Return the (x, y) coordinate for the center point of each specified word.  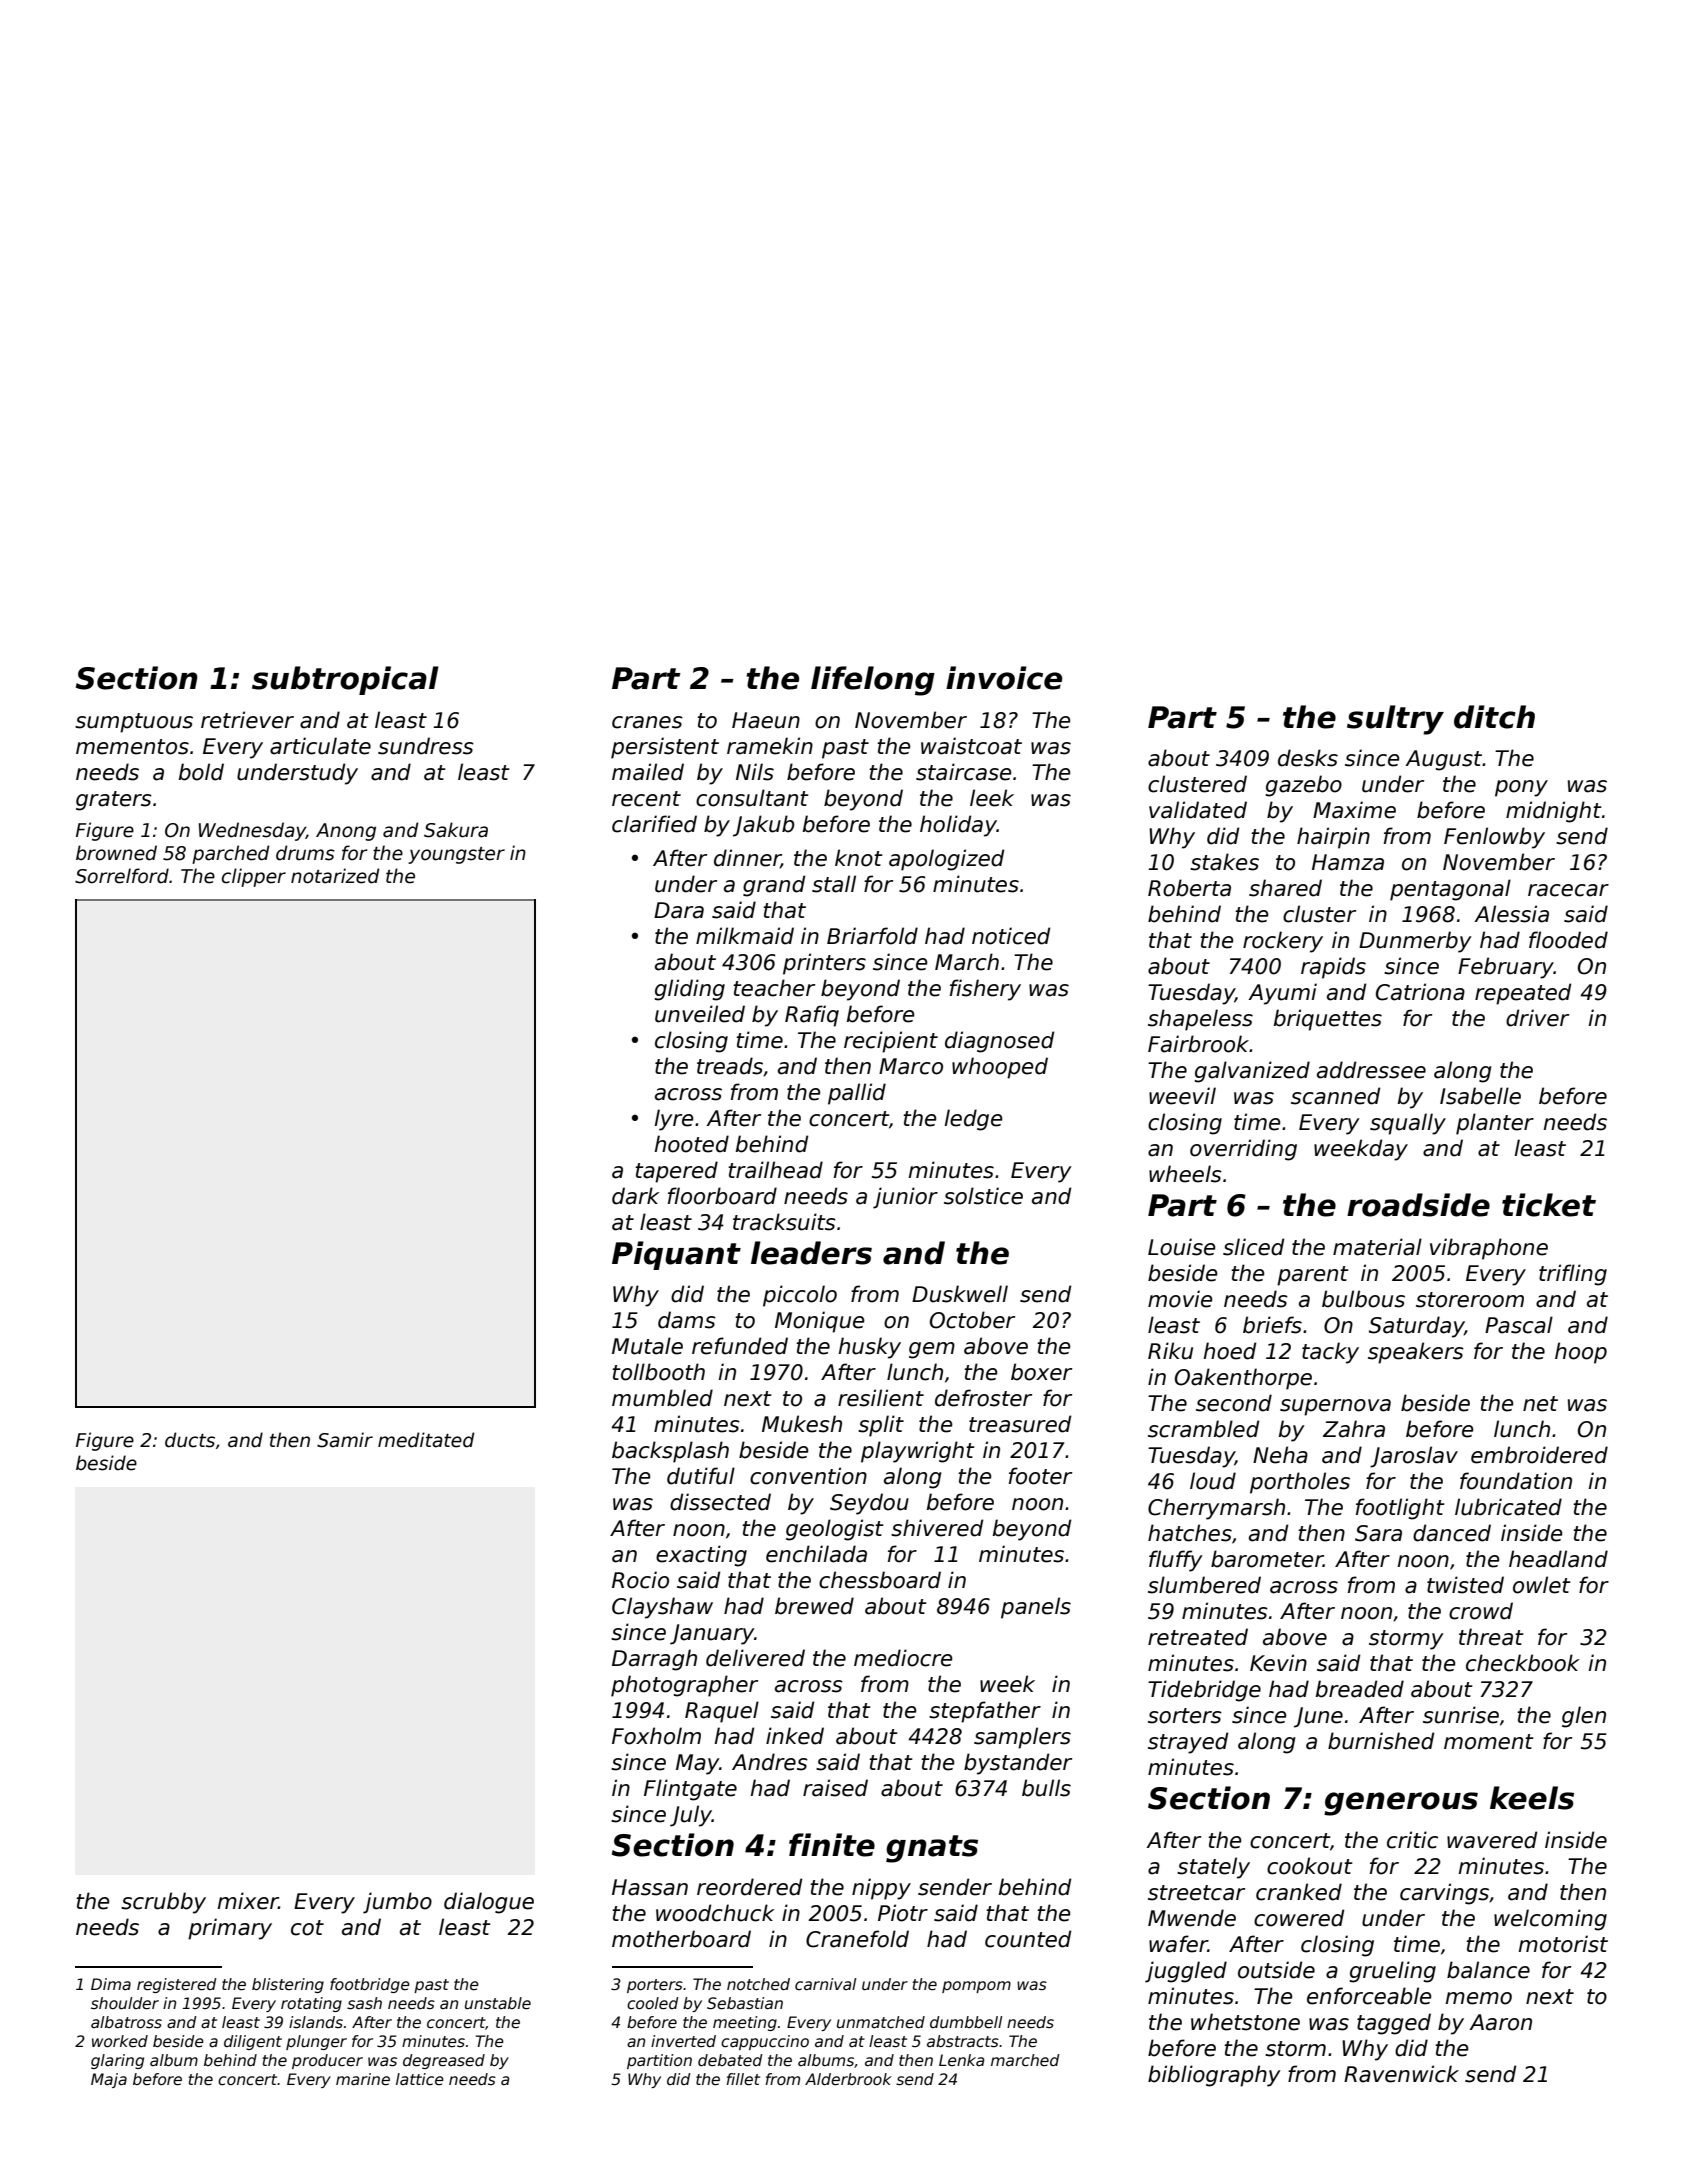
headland (1558, 1559)
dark (636, 1196)
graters (114, 801)
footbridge (370, 1985)
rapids (1333, 968)
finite (832, 1845)
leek (992, 798)
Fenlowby (1494, 838)
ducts (190, 1440)
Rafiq (812, 1016)
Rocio (640, 1580)
